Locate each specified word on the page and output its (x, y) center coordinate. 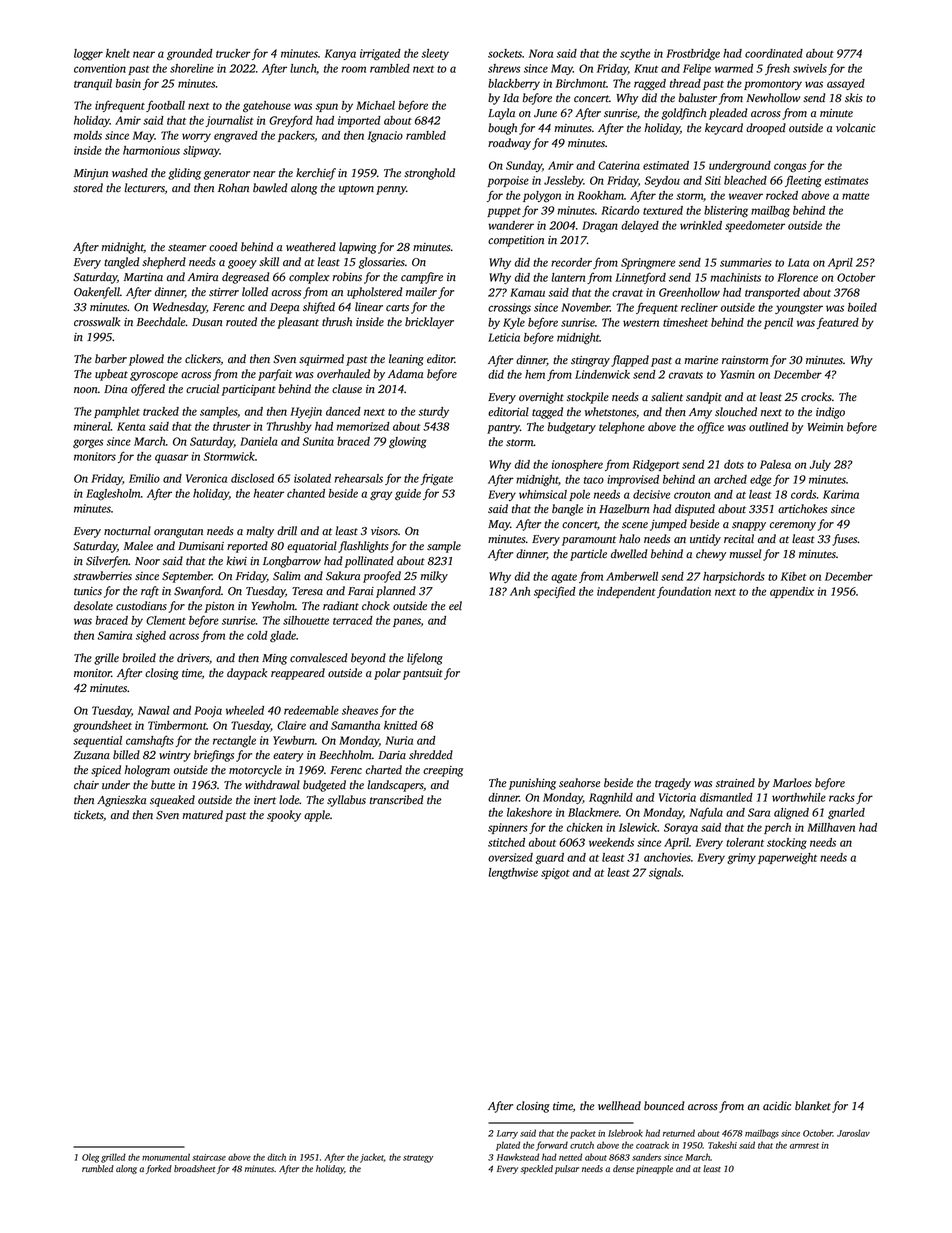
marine (701, 360)
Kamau (527, 292)
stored (88, 188)
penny (391, 190)
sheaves (360, 710)
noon (86, 390)
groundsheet (102, 727)
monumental (166, 1157)
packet (583, 1134)
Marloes (792, 783)
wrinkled (701, 225)
